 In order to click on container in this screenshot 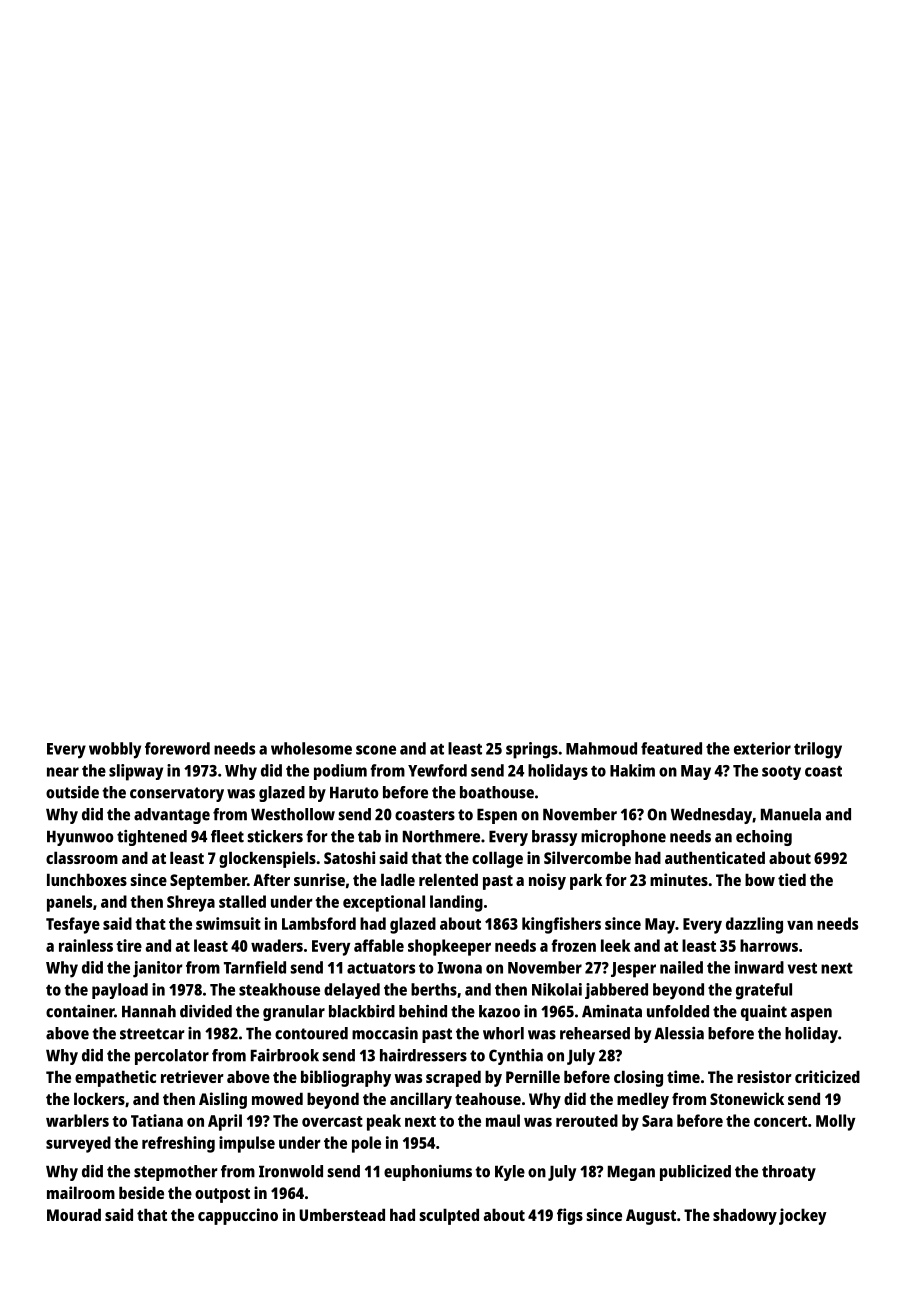, I will do `click(80, 1011)`.
